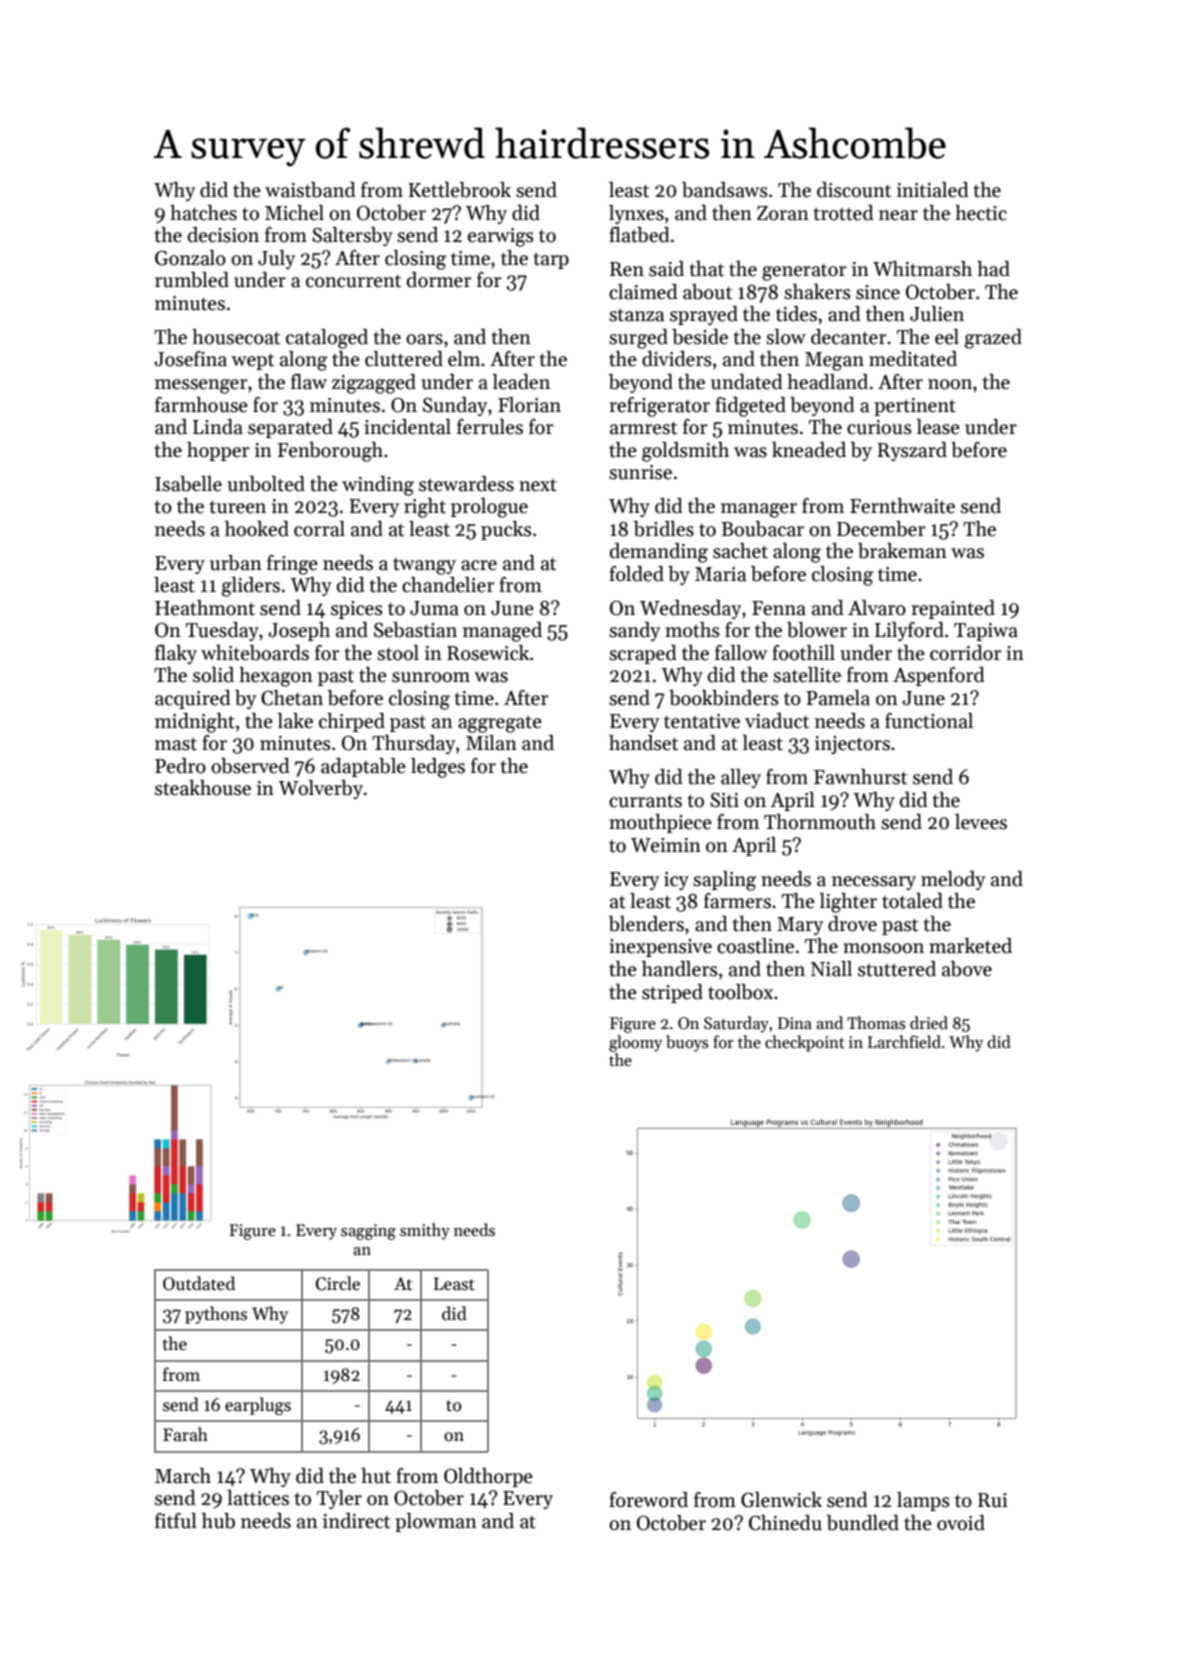 The width and height of the screenshot is (1179, 1667). Describe the element at coordinates (368, 1232) in the screenshot. I see `sagging` at that location.
